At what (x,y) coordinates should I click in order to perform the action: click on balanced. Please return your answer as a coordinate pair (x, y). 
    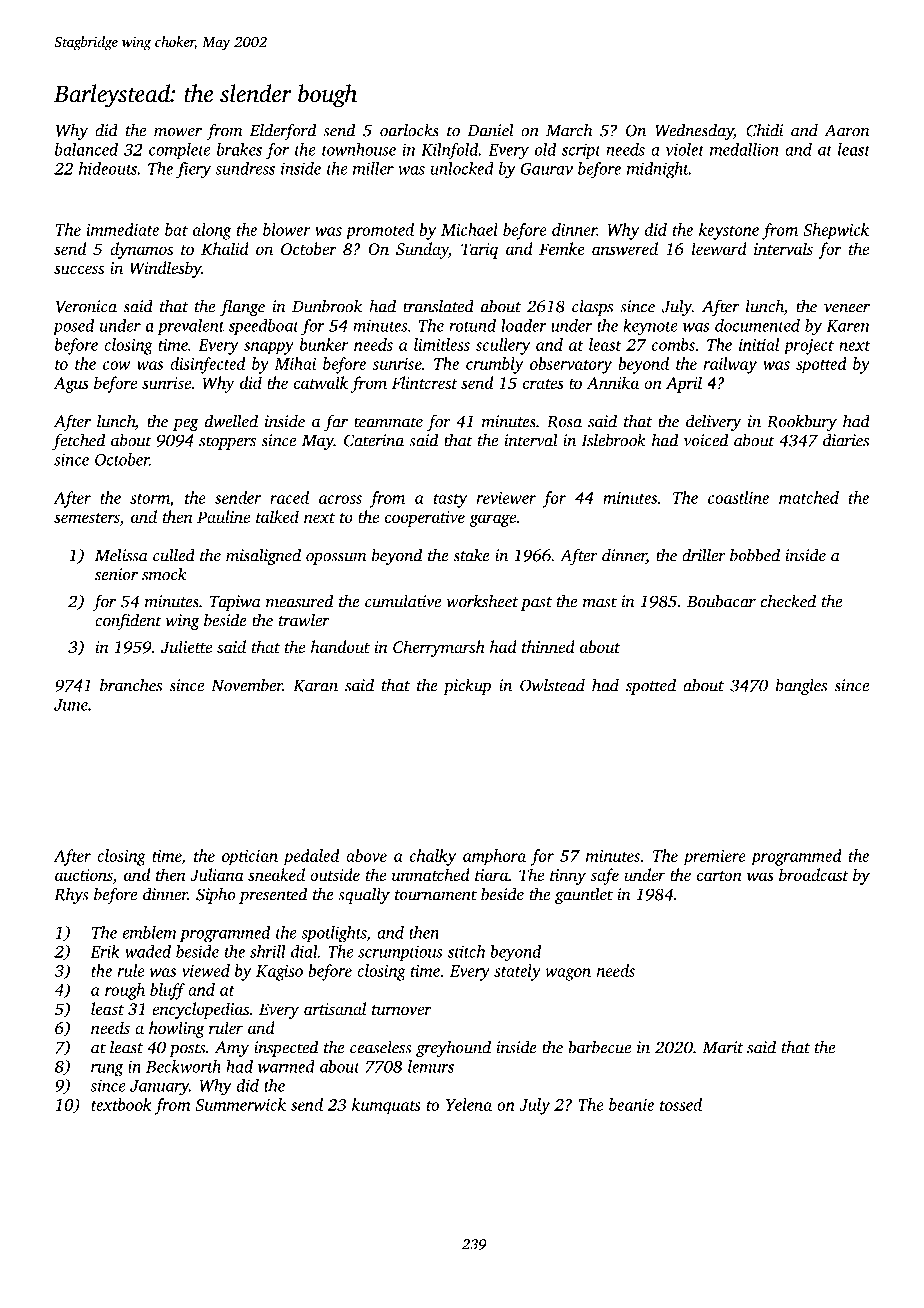
    Looking at the image, I should click on (86, 149).
